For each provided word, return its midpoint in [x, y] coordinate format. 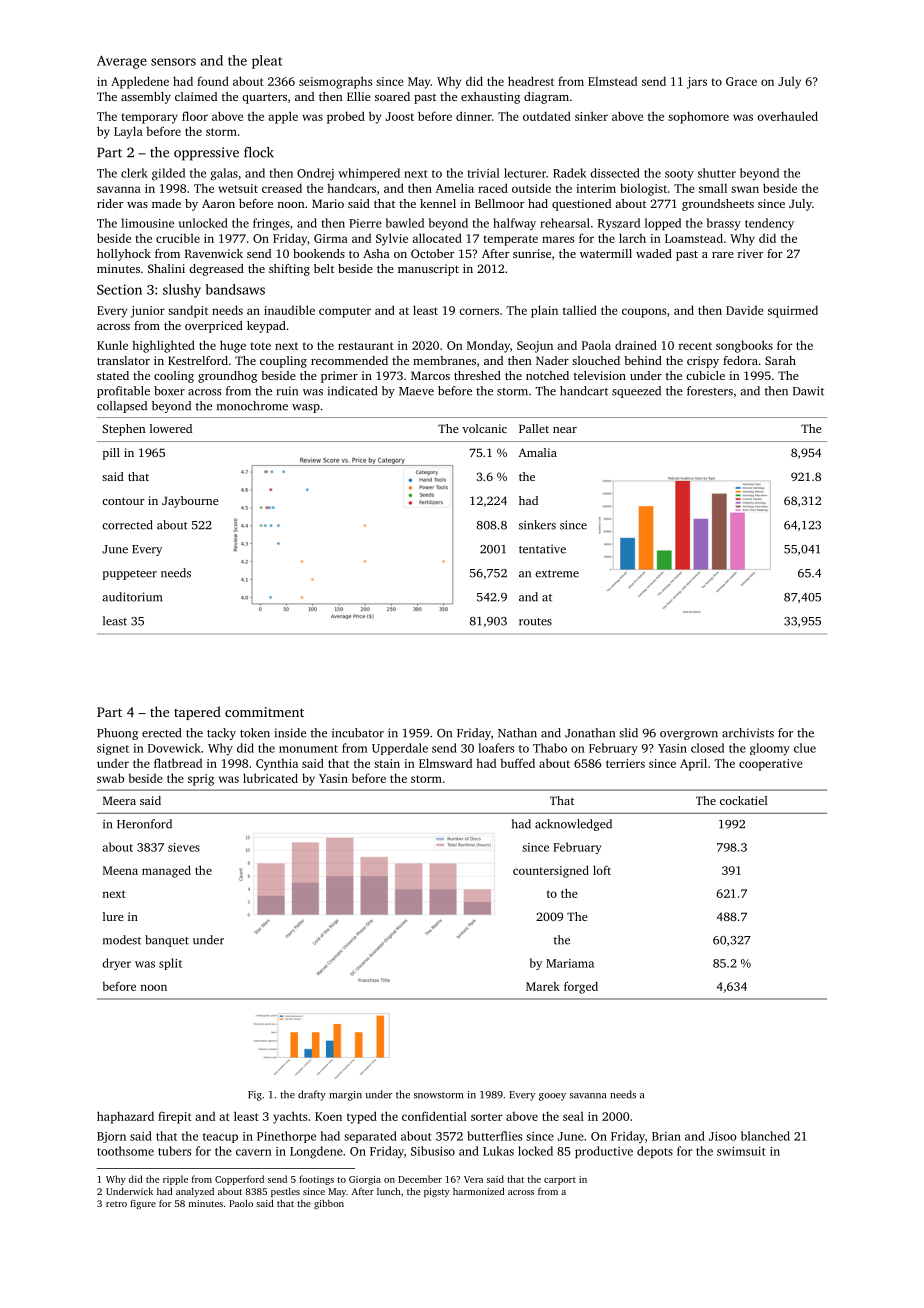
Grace [741, 81]
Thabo [550, 748]
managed [166, 871]
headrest [531, 81]
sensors [173, 62]
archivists [748, 733]
